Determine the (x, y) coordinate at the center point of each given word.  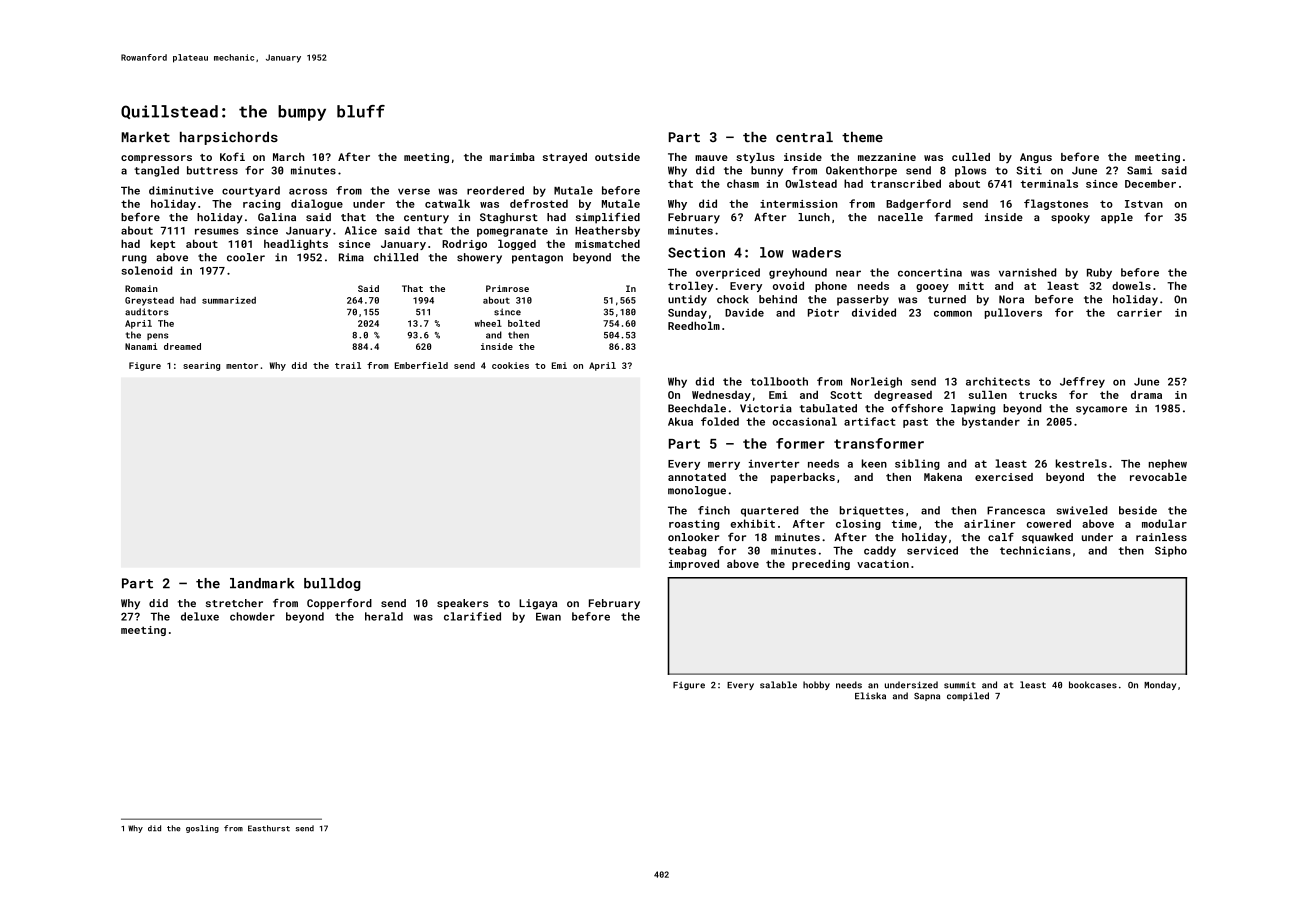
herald (384, 616)
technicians (1035, 550)
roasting (694, 525)
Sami (1139, 170)
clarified (472, 616)
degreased (903, 396)
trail (348, 365)
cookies (510, 365)
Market (145, 137)
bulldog (332, 584)
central (804, 137)
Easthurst (269, 828)
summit (960, 685)
